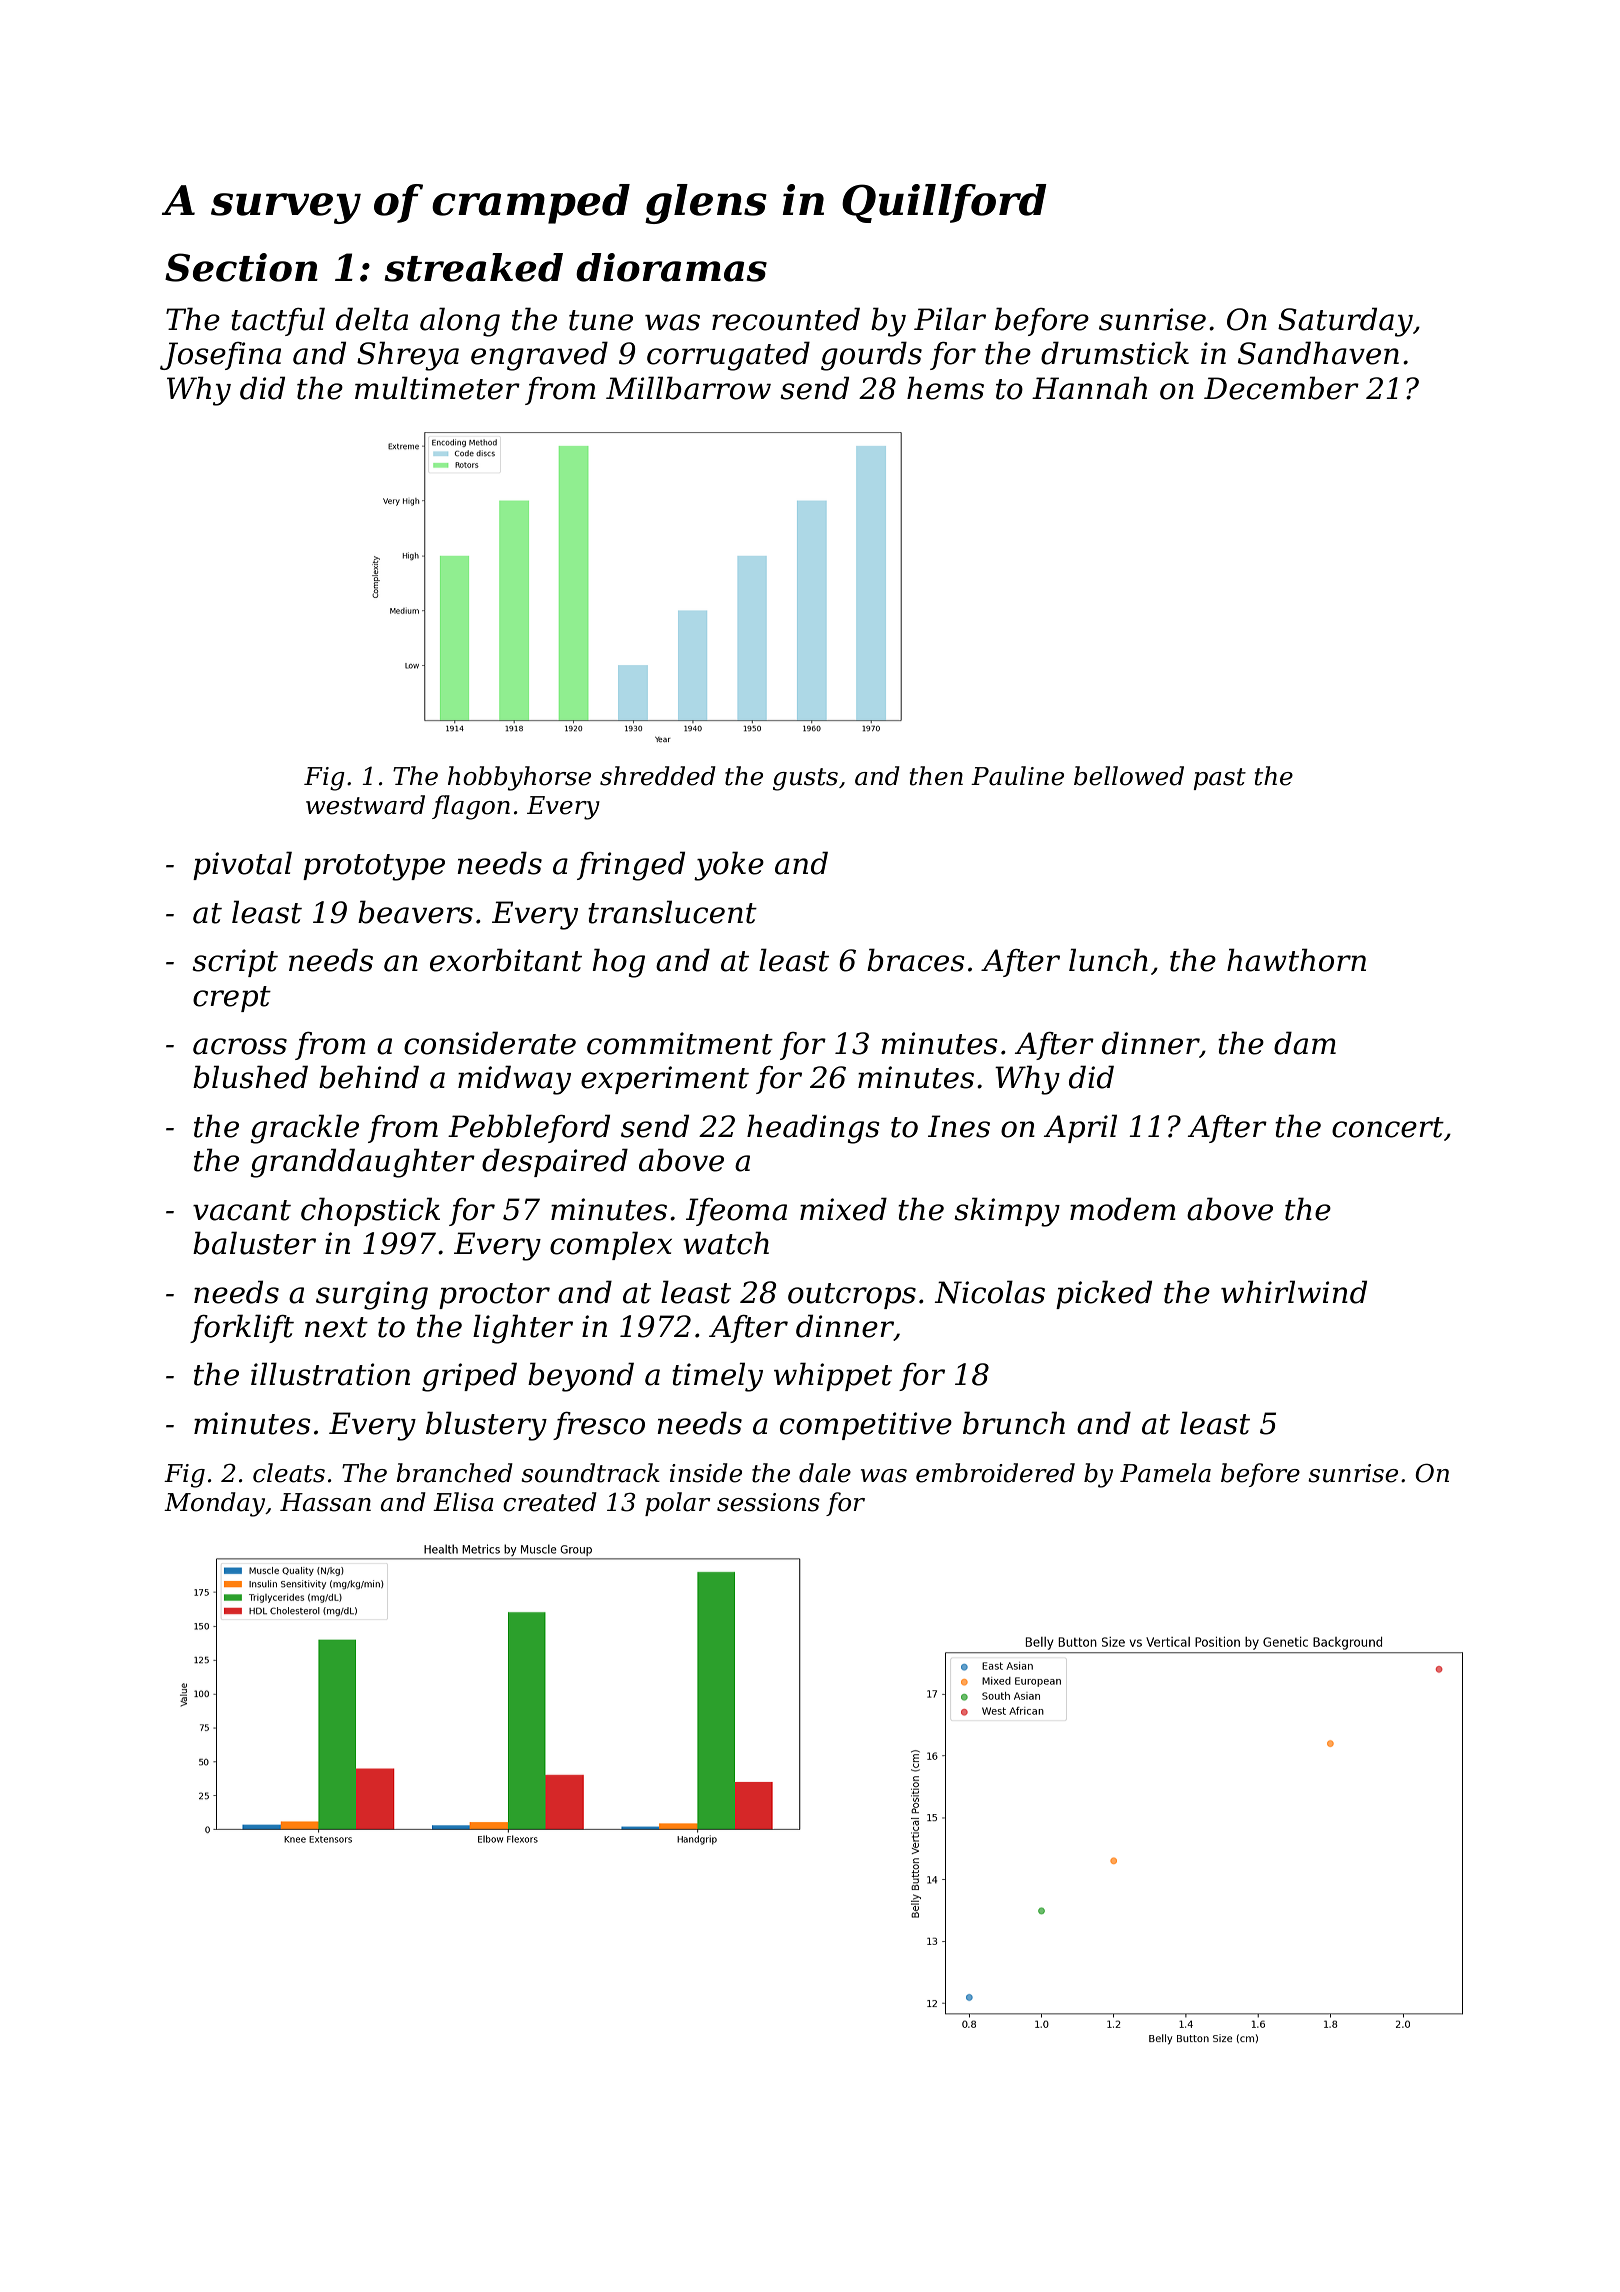 The width and height of the screenshot is (1620, 2292). Describe the element at coordinates (519, 778) in the screenshot. I see `hobbyhorse` at that location.
